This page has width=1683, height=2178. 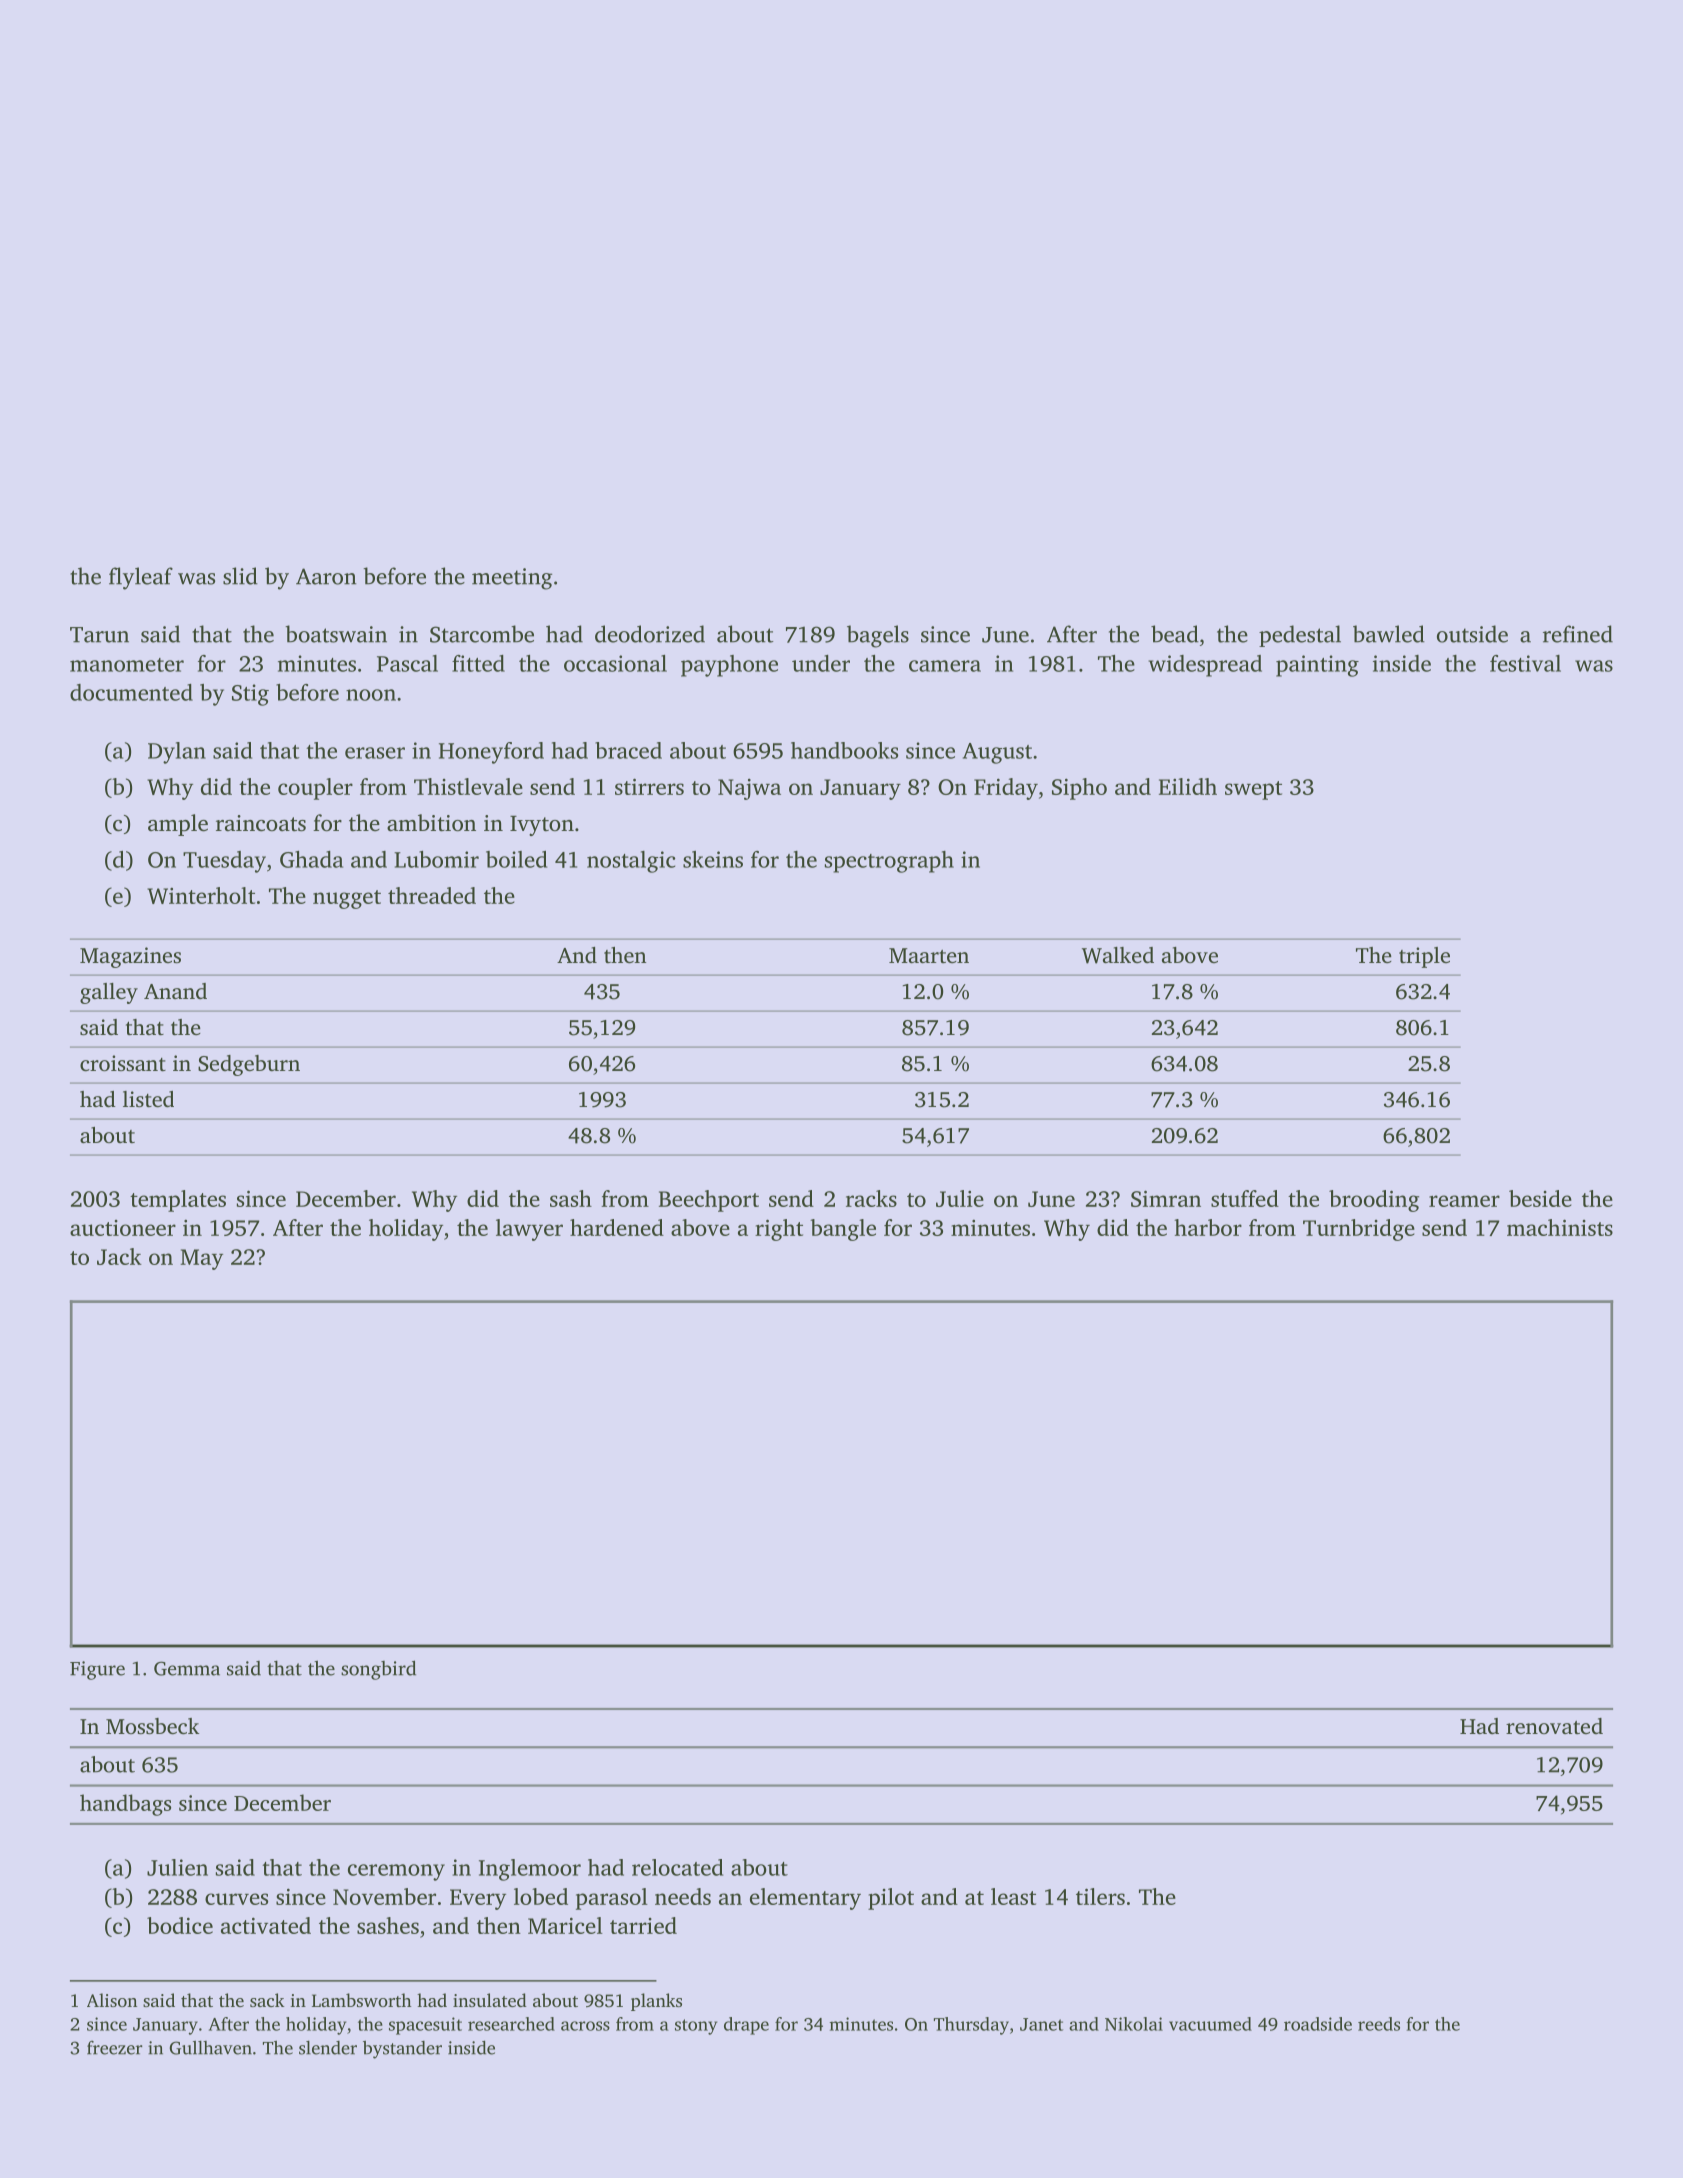 What do you see at coordinates (201, 1259) in the page?
I see `May` at bounding box center [201, 1259].
